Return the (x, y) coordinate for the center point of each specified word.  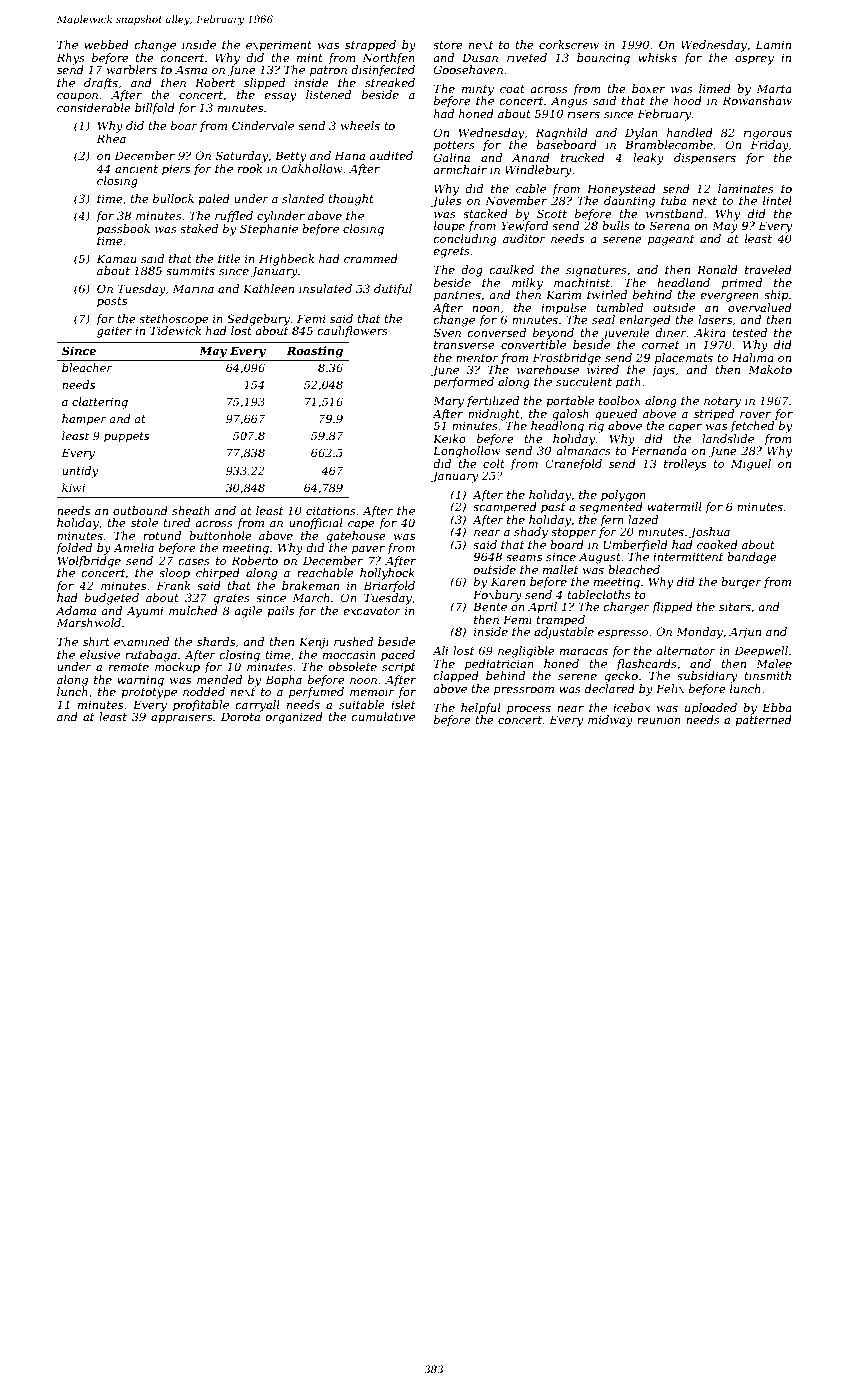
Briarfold (389, 587)
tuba (673, 200)
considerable (94, 107)
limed (715, 88)
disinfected (383, 71)
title (229, 258)
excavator (372, 611)
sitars (735, 606)
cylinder (281, 217)
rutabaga (151, 656)
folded (74, 549)
